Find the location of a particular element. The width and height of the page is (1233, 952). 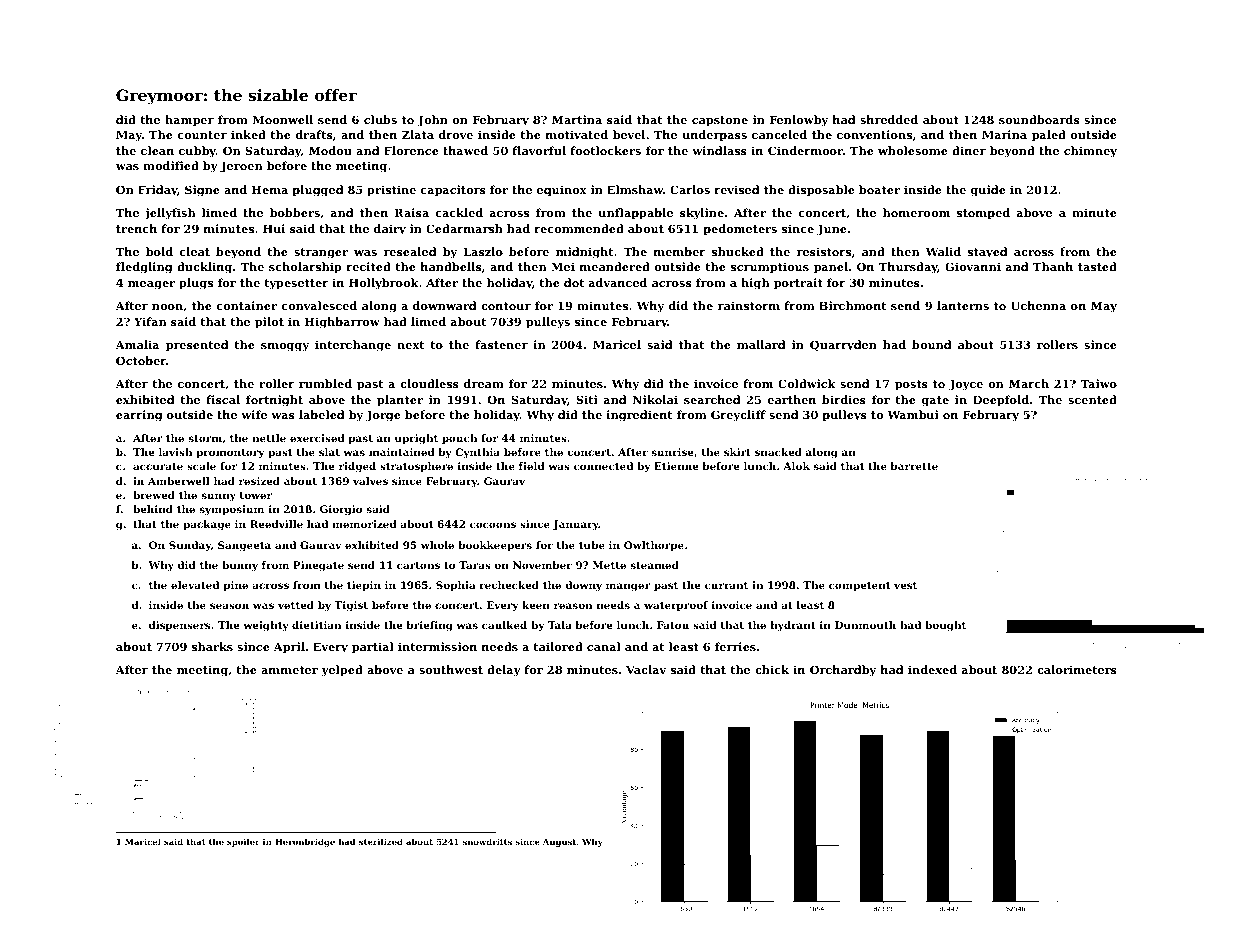

earring is located at coordinates (139, 416).
